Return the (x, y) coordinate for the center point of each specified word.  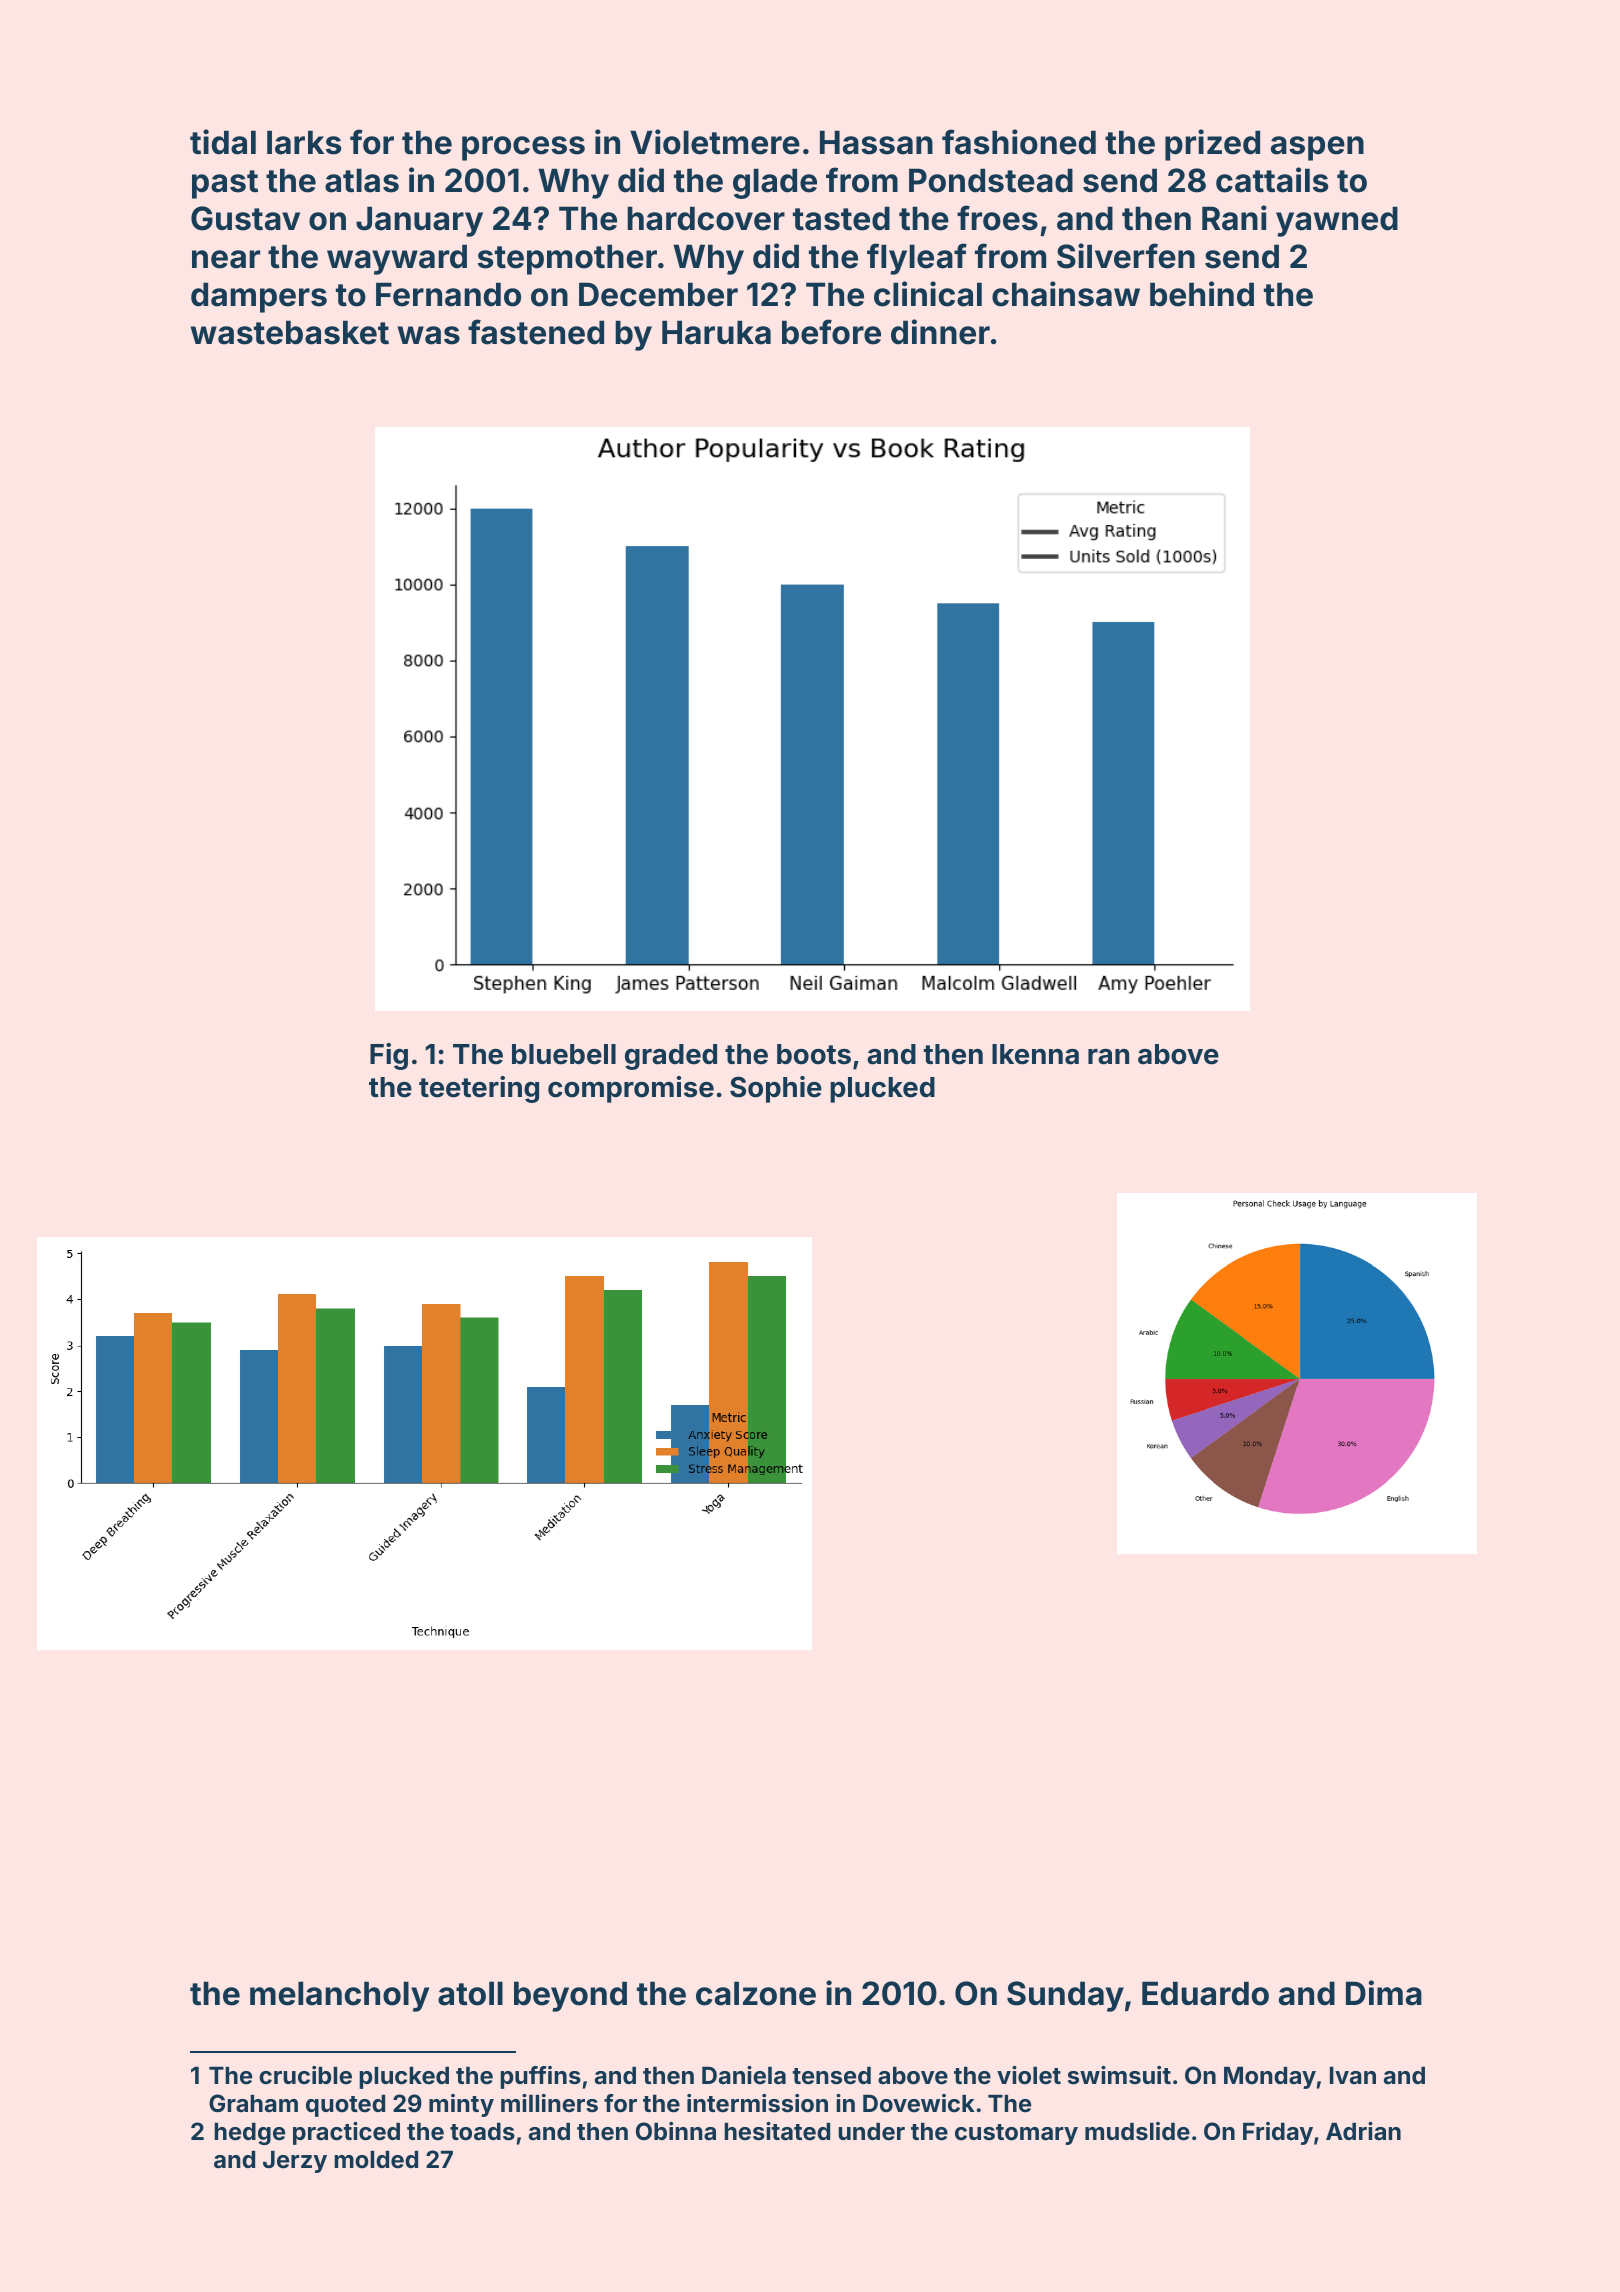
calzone (756, 1993)
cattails (1272, 180)
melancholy (339, 1996)
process (523, 148)
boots (814, 1054)
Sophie (776, 1089)
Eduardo (1205, 1993)
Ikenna (1035, 1054)
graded (671, 1057)
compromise (631, 1089)
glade (775, 183)
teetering (479, 1089)
